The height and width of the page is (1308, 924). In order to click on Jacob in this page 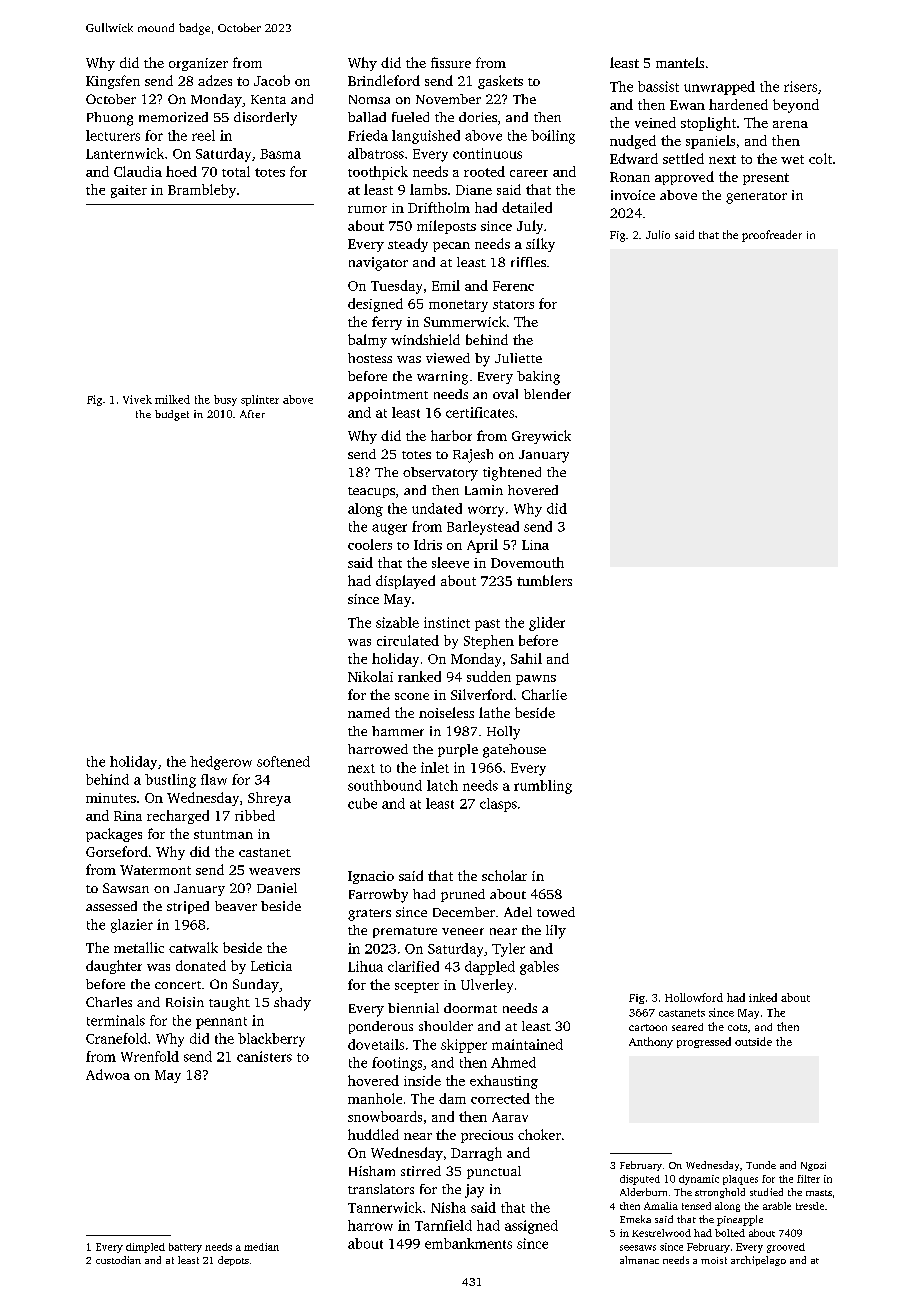, I will do `click(272, 80)`.
